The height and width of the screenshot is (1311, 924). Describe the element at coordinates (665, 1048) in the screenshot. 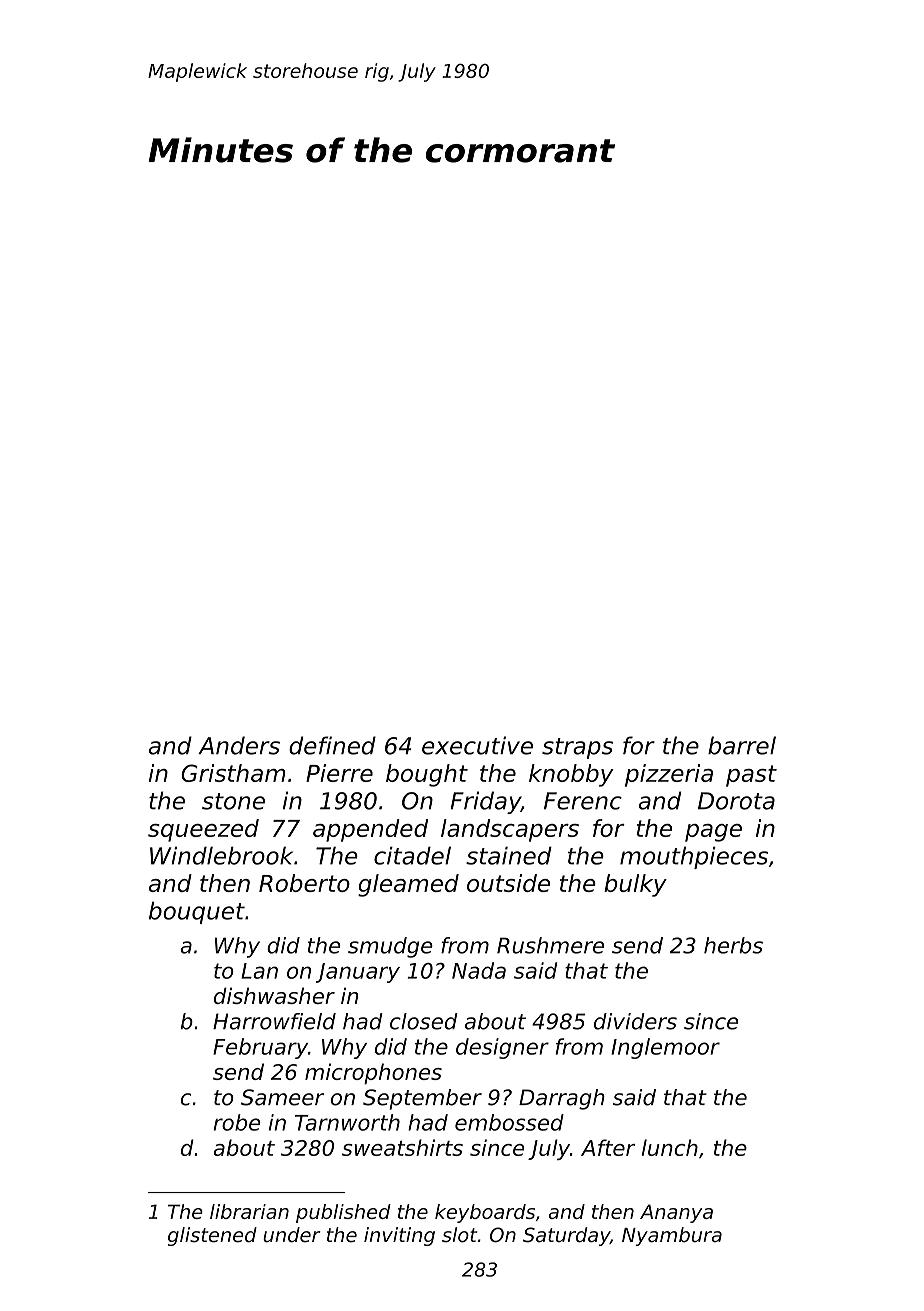

I see `Inglemoor` at that location.
